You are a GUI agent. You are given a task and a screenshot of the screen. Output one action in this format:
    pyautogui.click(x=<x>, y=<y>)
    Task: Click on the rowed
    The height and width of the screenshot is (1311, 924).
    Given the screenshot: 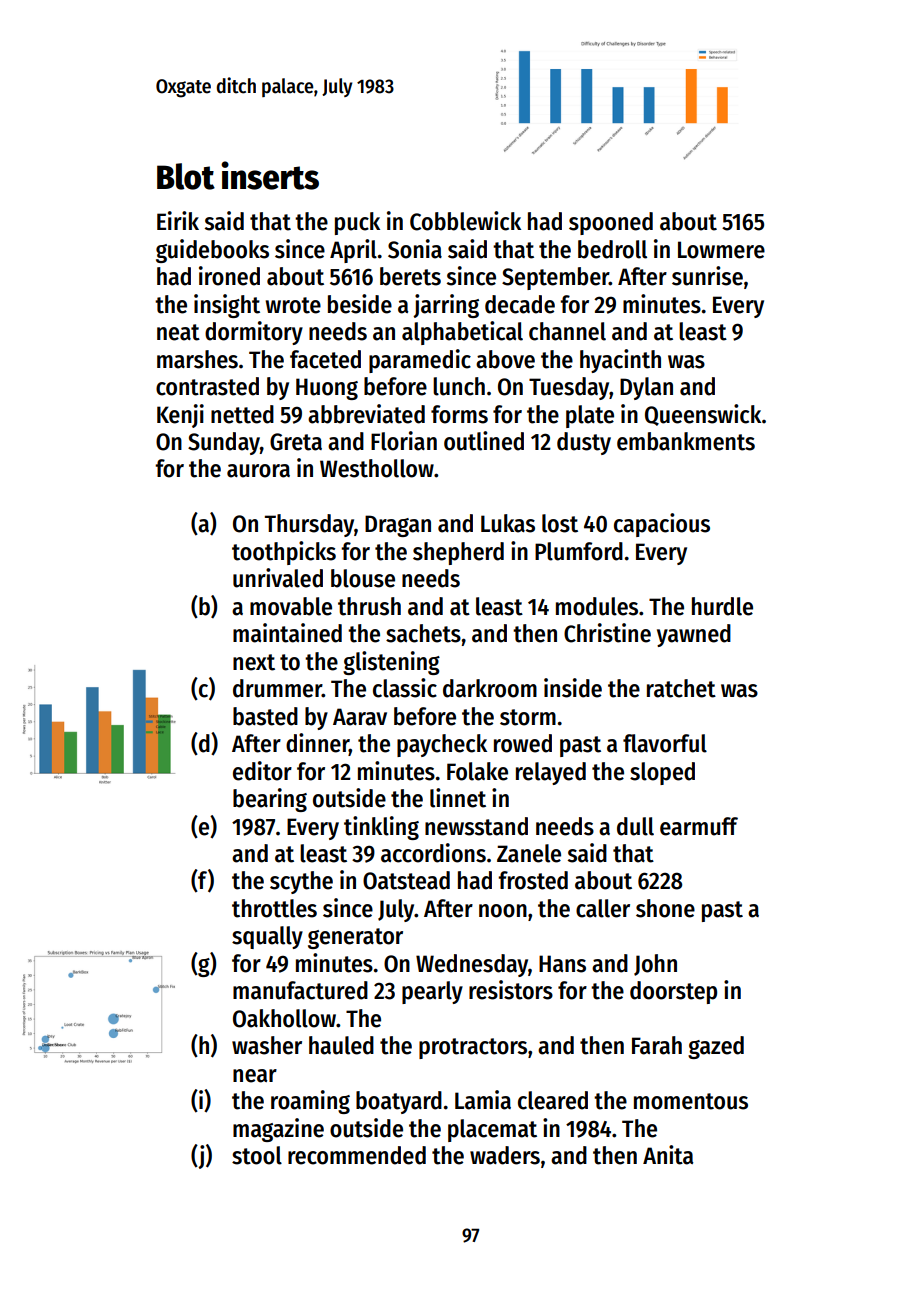 What is the action you would take?
    pyautogui.click(x=523, y=743)
